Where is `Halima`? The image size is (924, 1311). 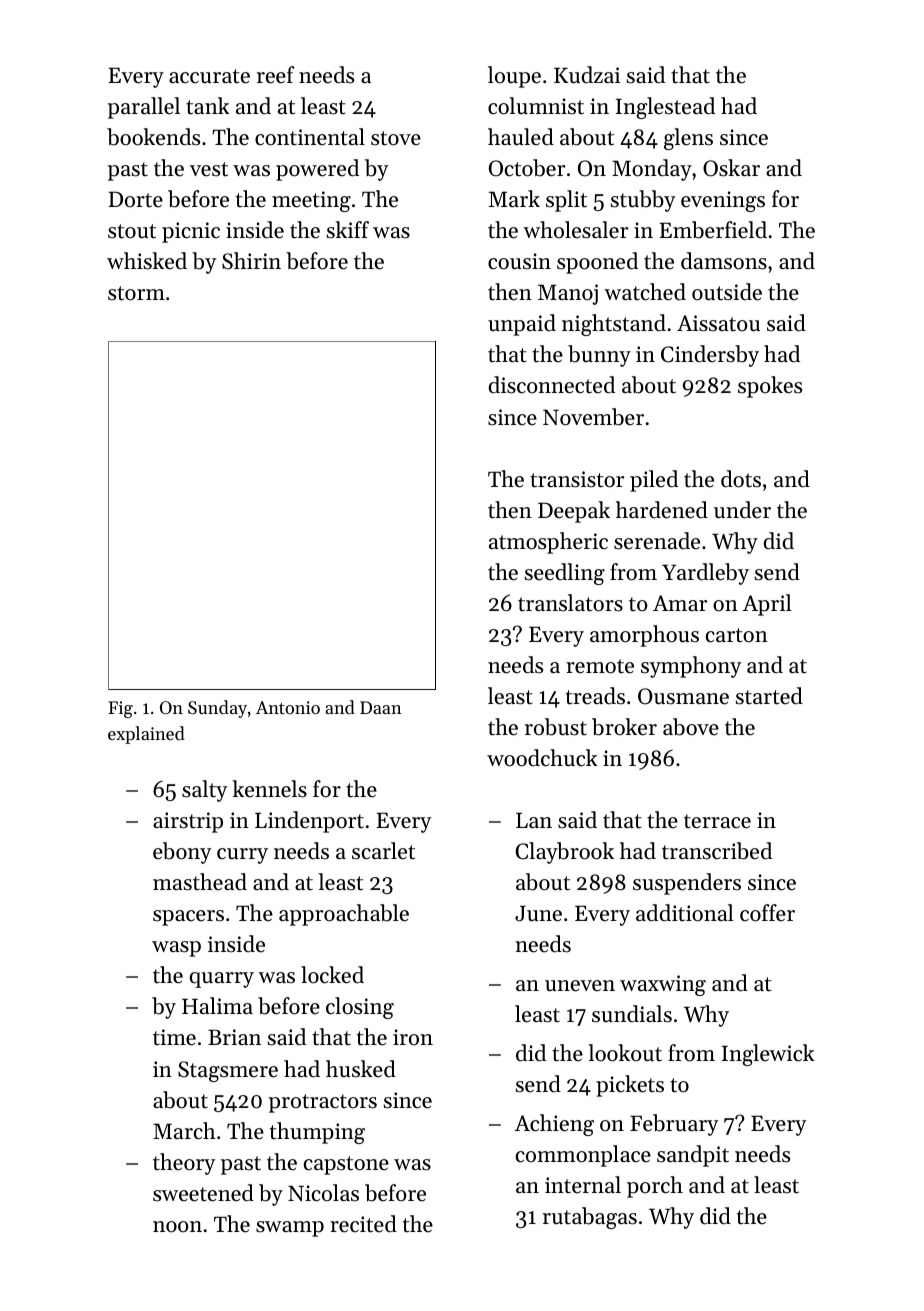 Halima is located at coordinates (217, 1005).
